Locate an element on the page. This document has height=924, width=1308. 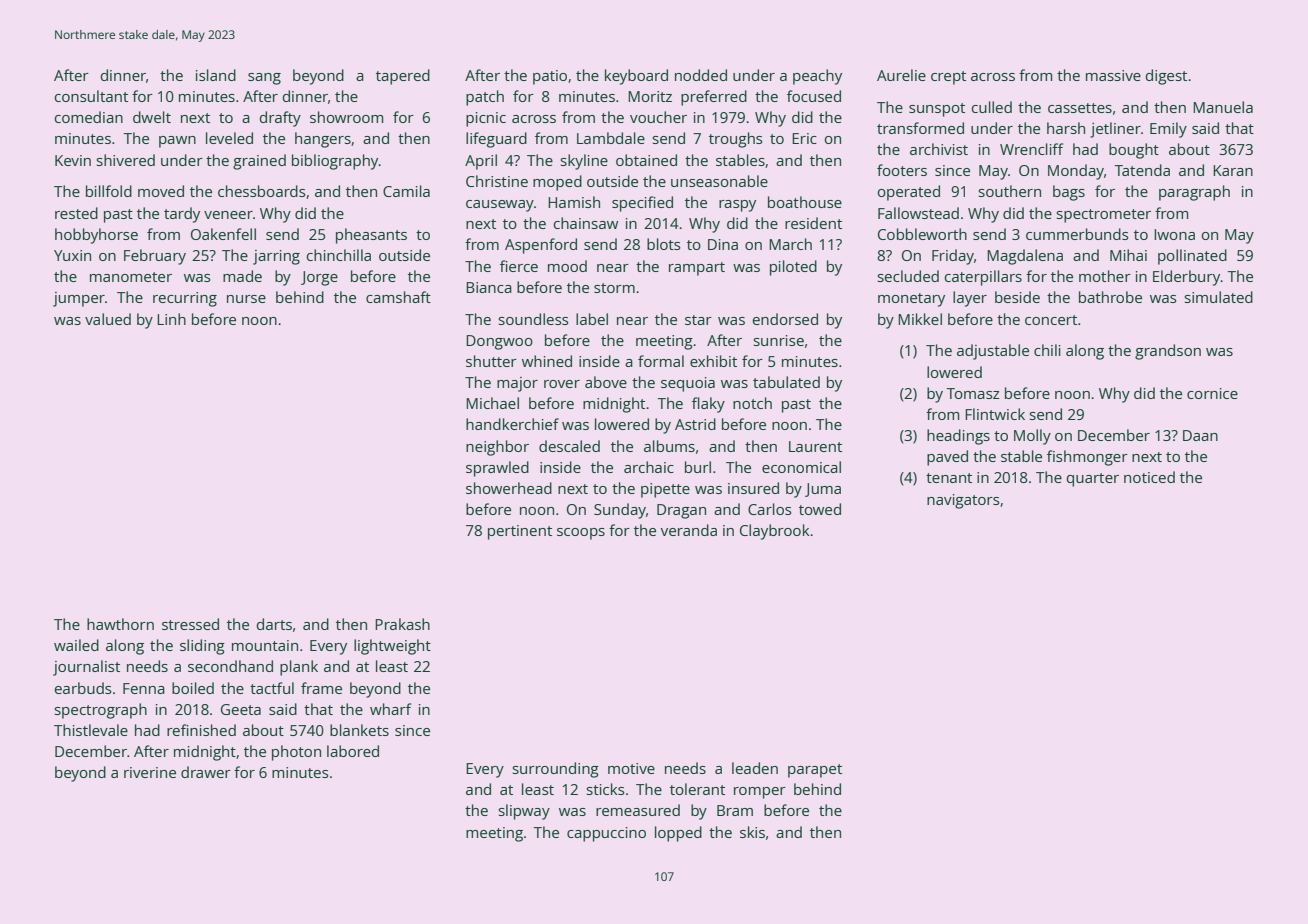
sticks is located at coordinates (605, 789).
